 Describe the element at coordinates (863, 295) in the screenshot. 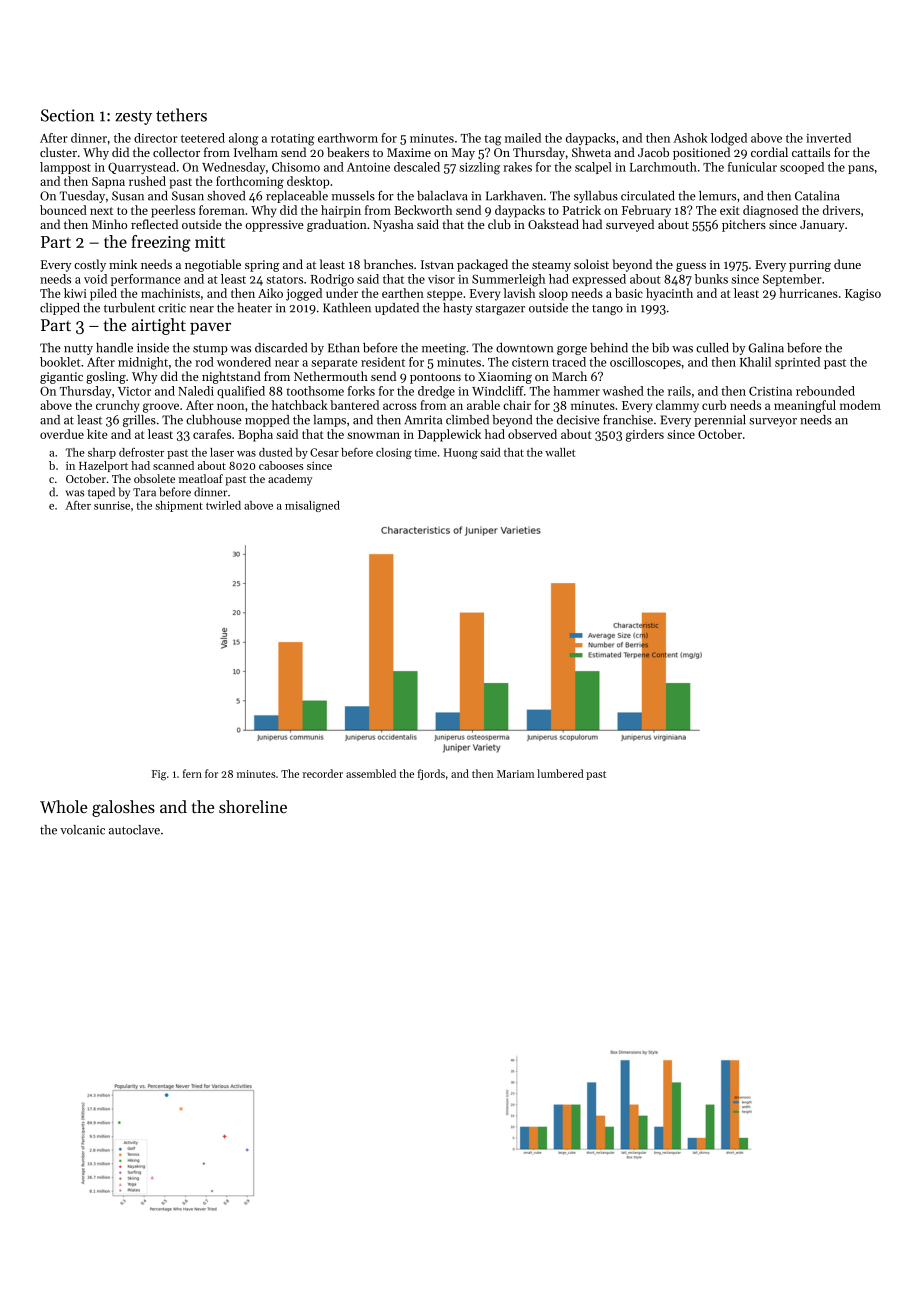

I see `Kagiso` at that location.
